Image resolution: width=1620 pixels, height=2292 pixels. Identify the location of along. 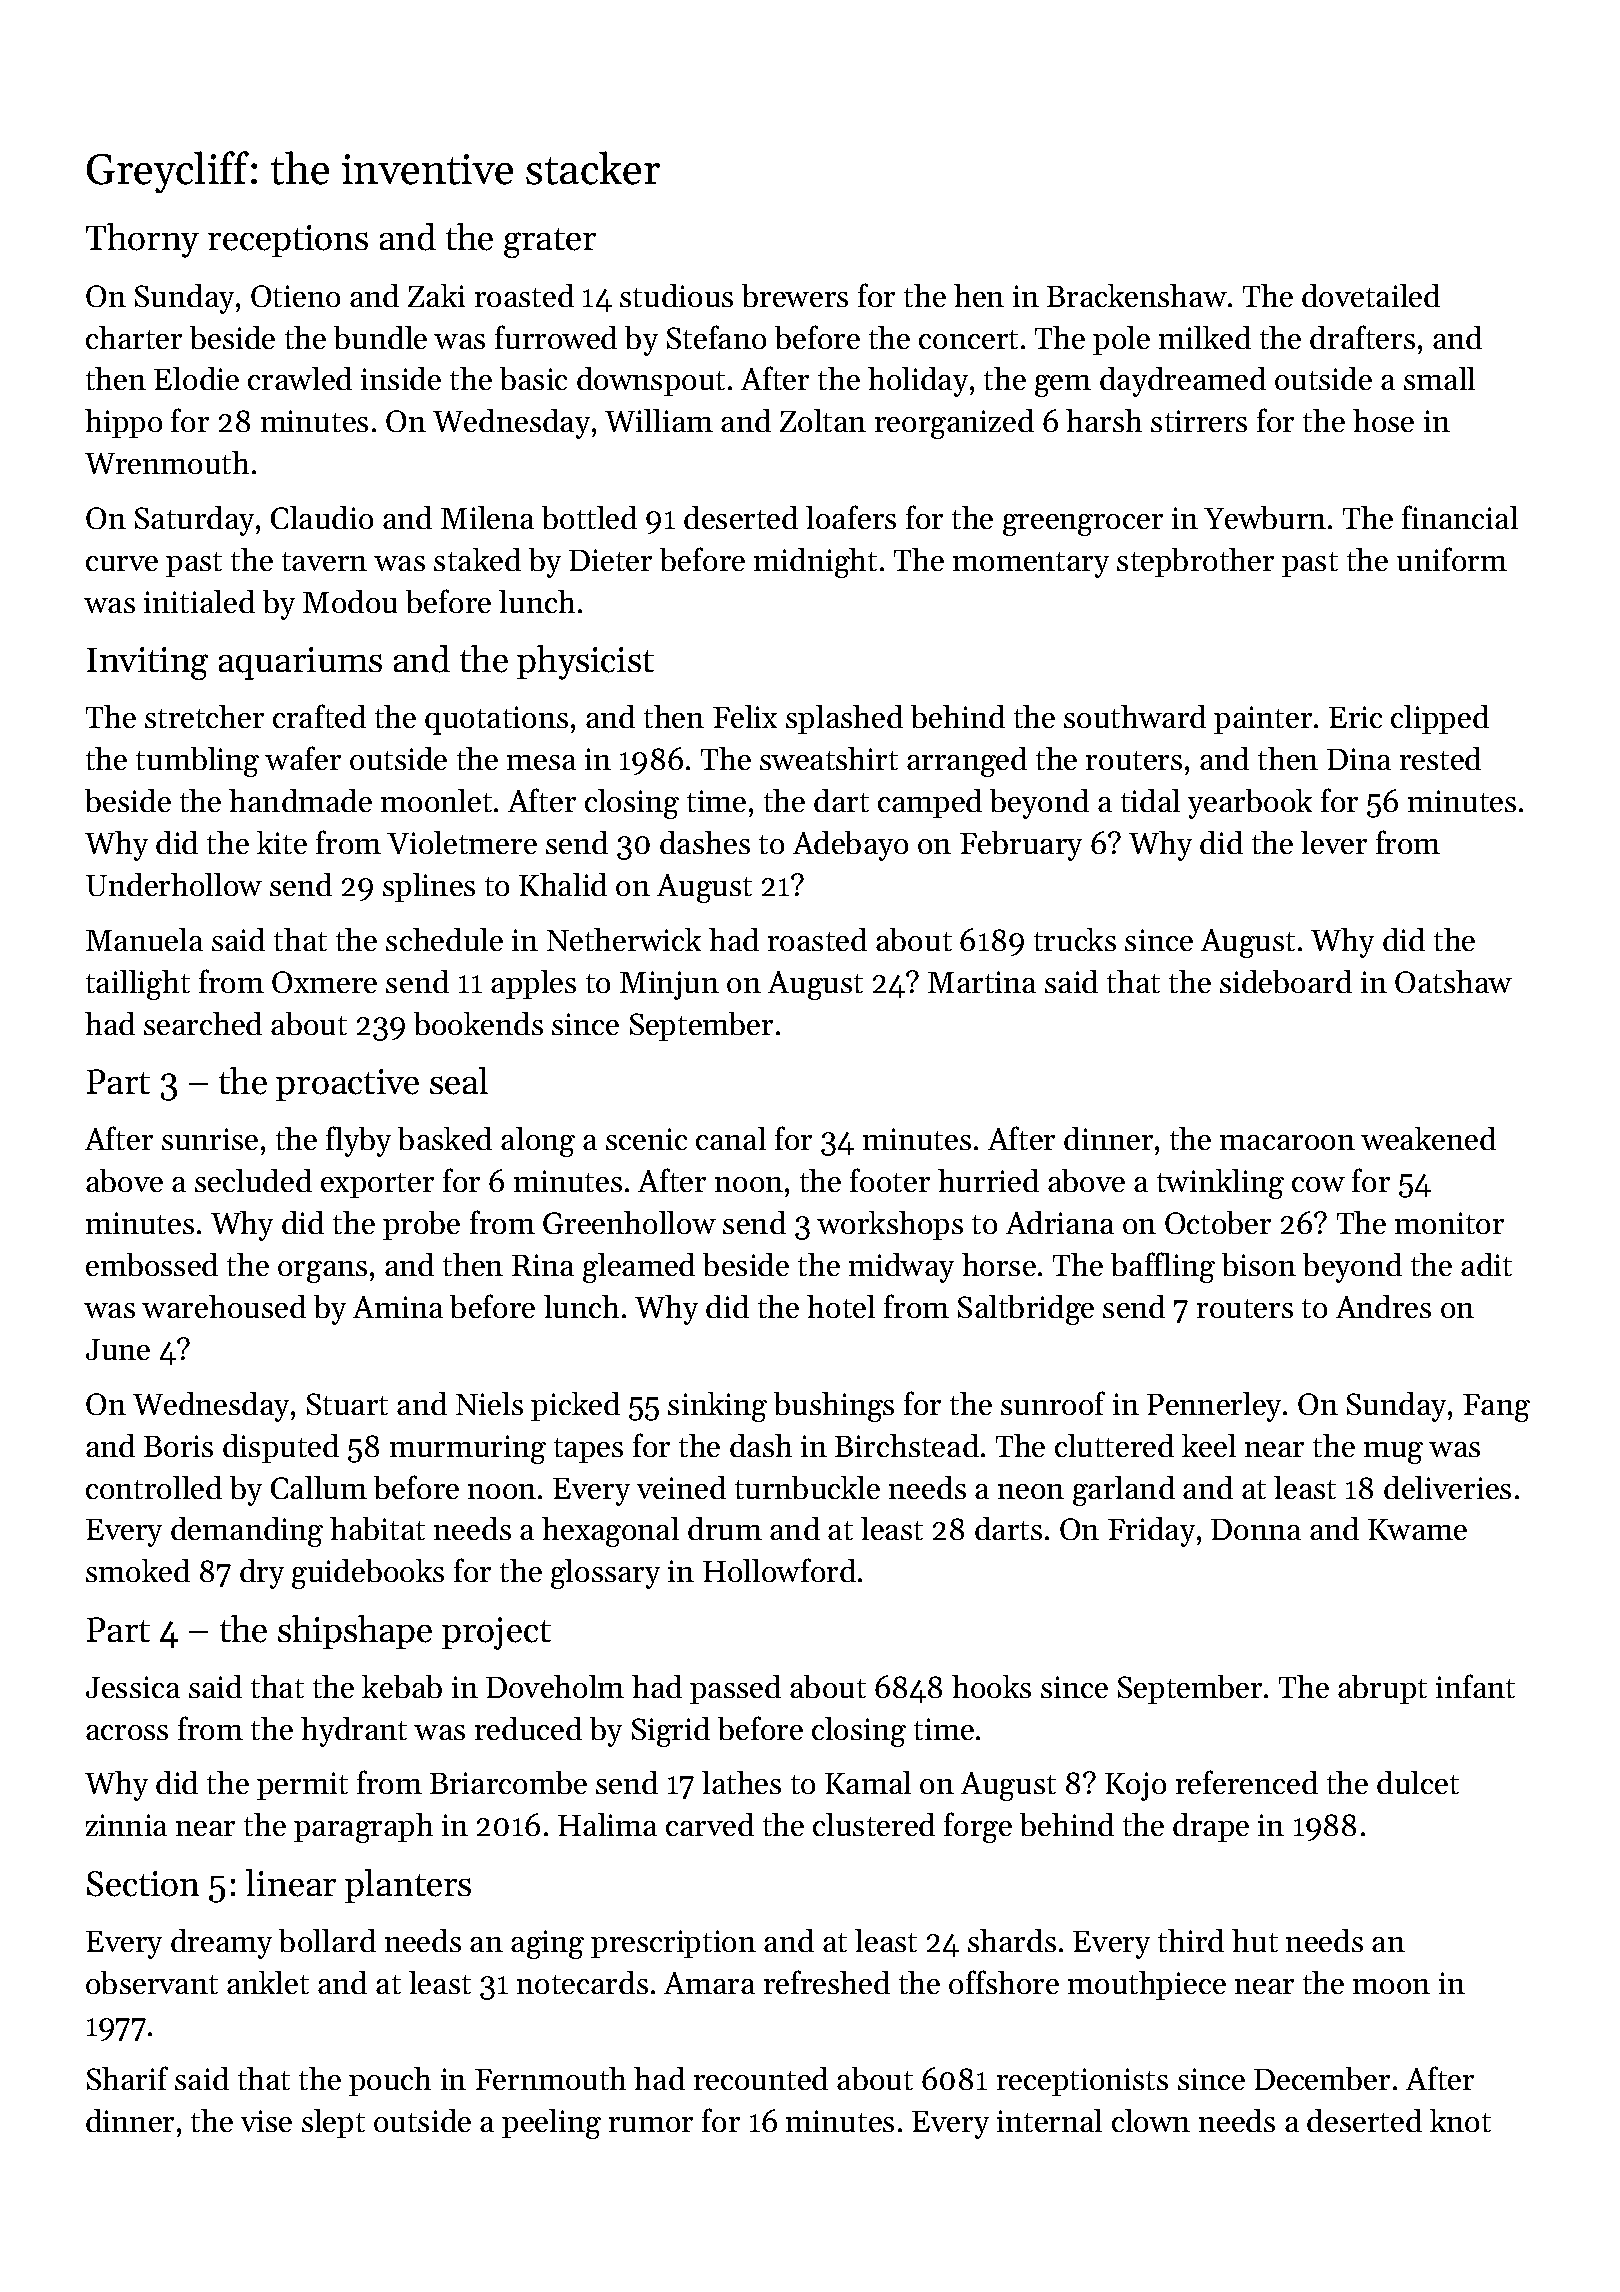
(538, 1142).
